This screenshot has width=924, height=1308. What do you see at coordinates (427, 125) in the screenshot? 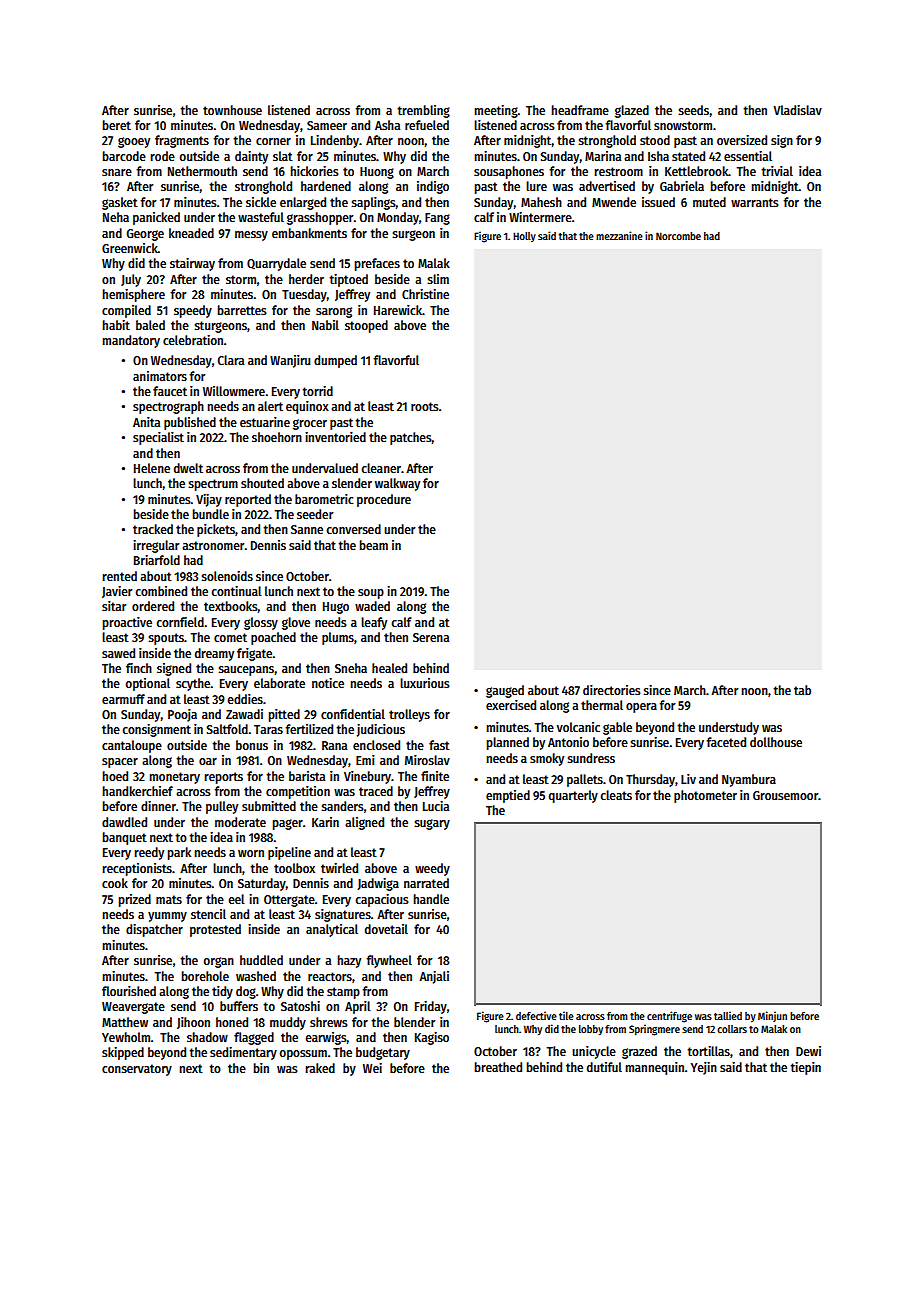
I see `refueled` at bounding box center [427, 125].
